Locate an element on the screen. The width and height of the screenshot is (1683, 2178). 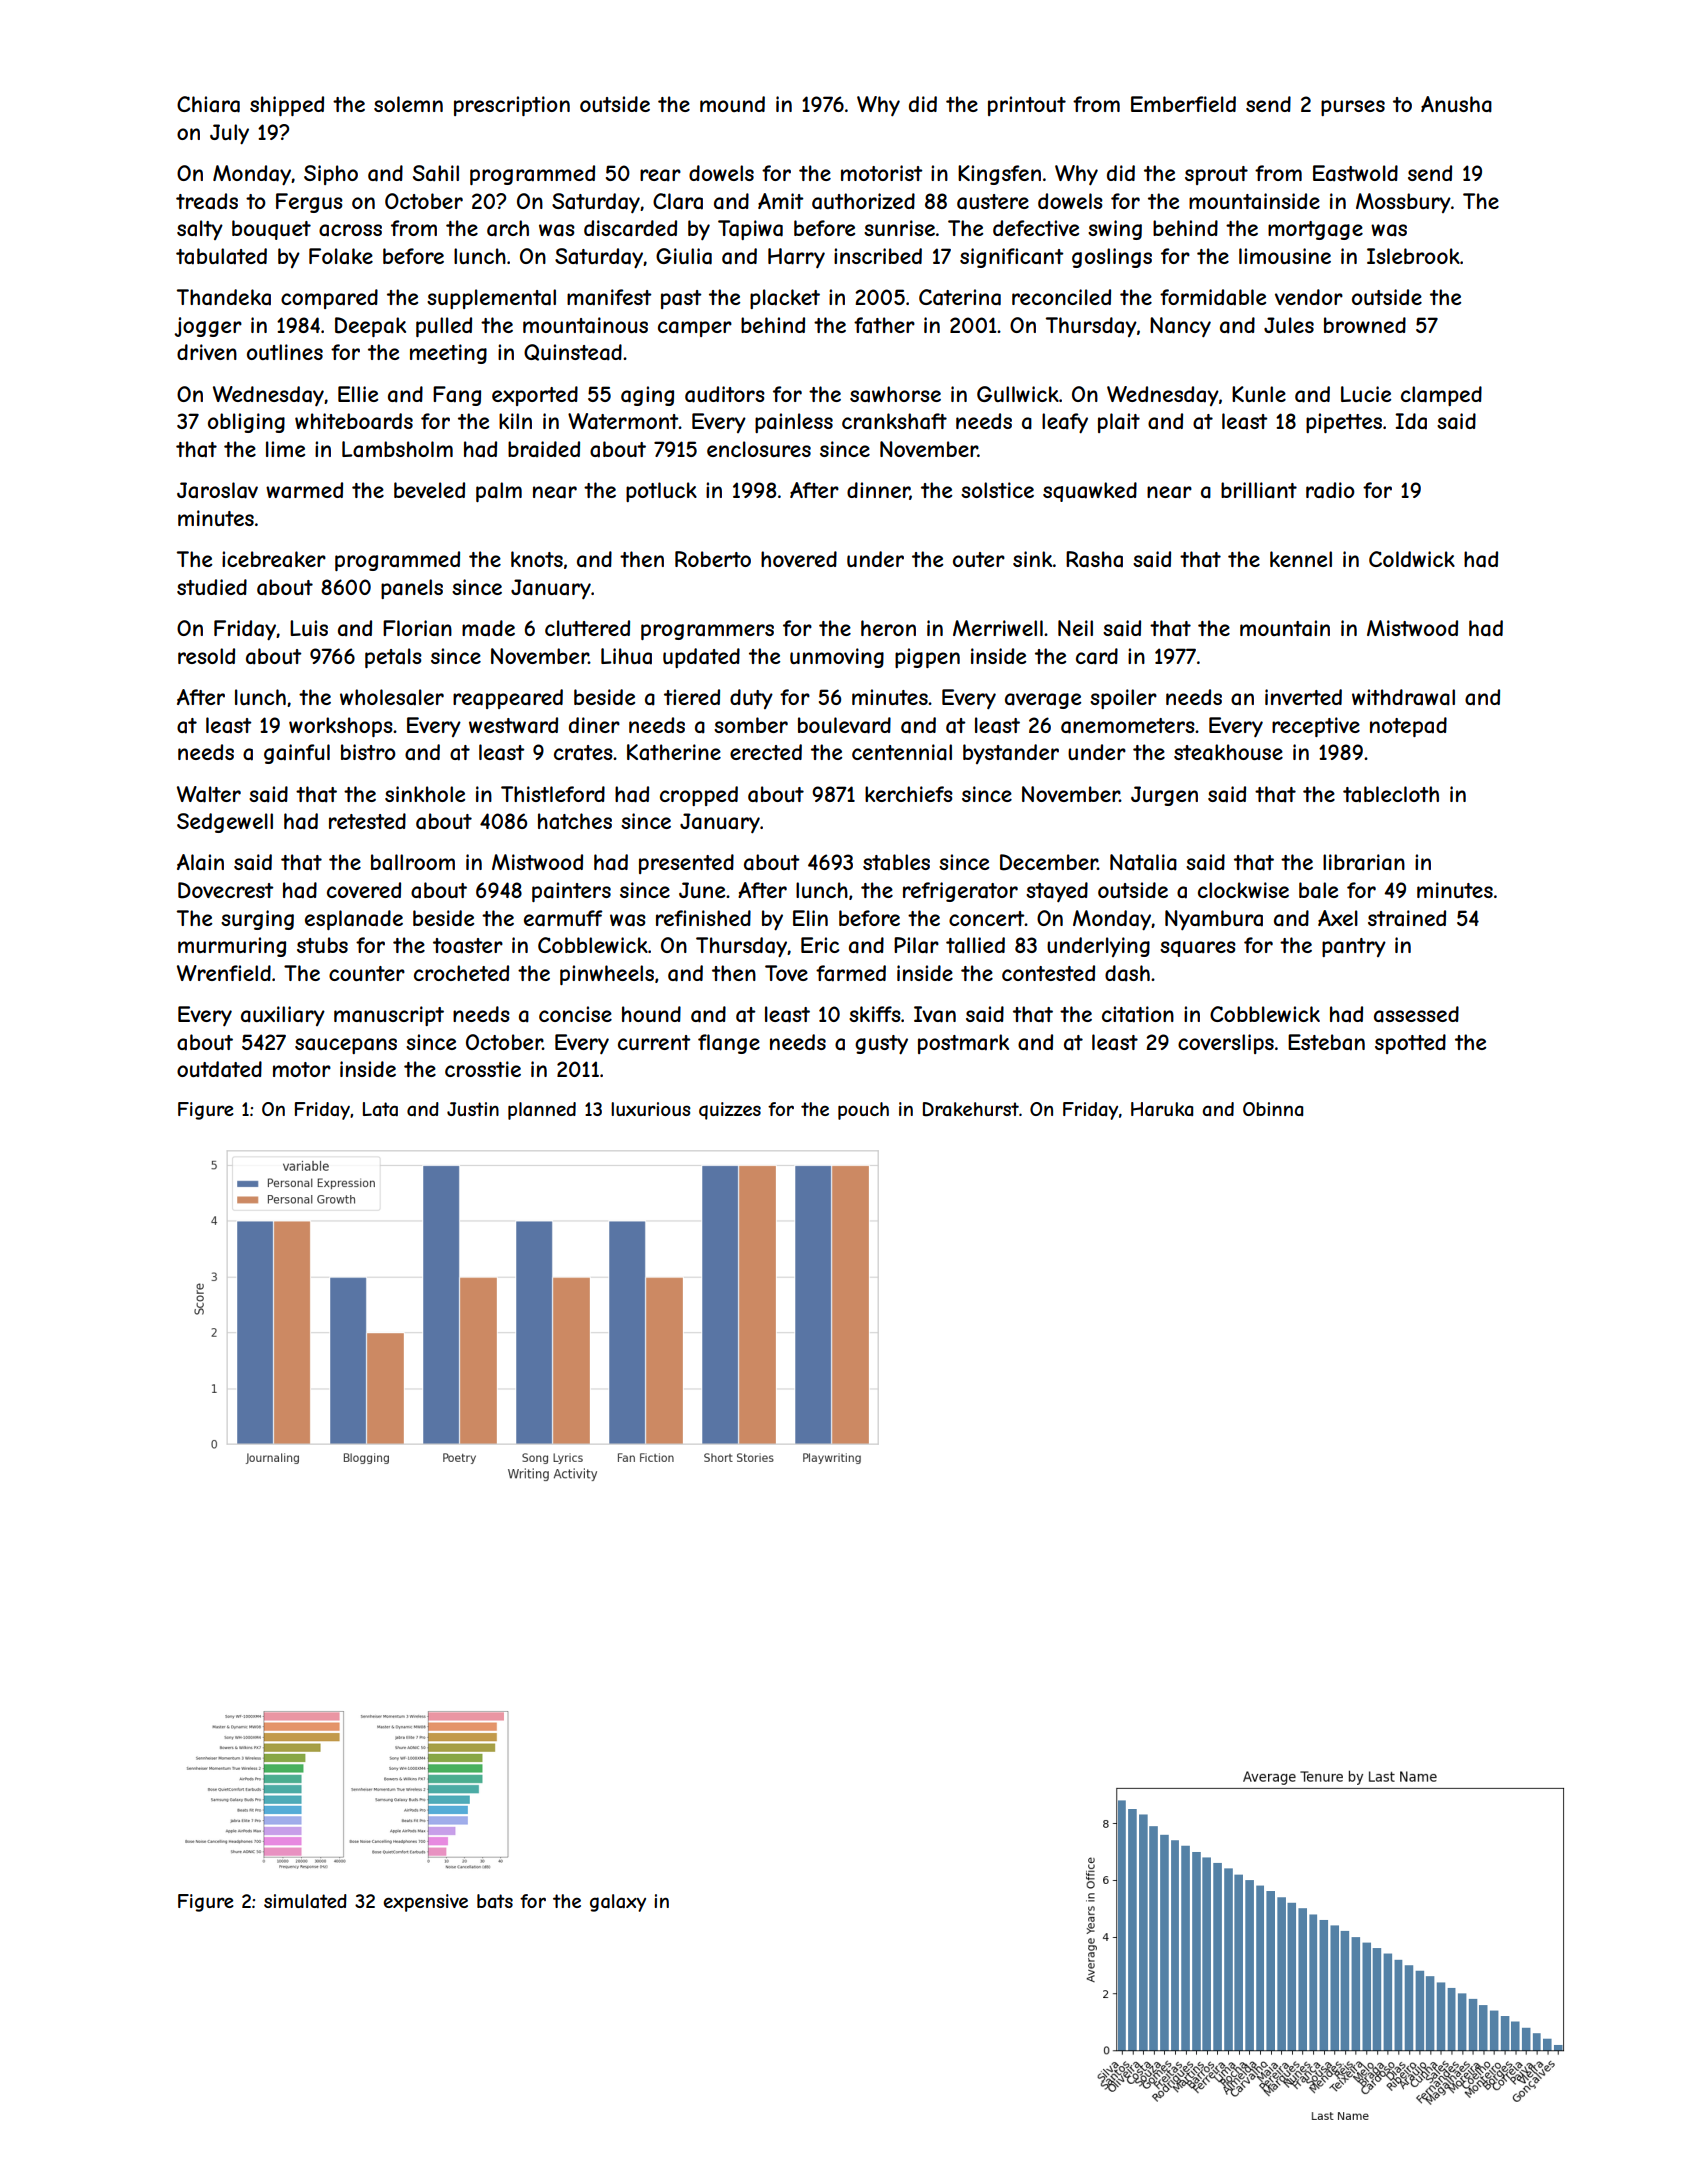
Tapiwa is located at coordinates (750, 230).
